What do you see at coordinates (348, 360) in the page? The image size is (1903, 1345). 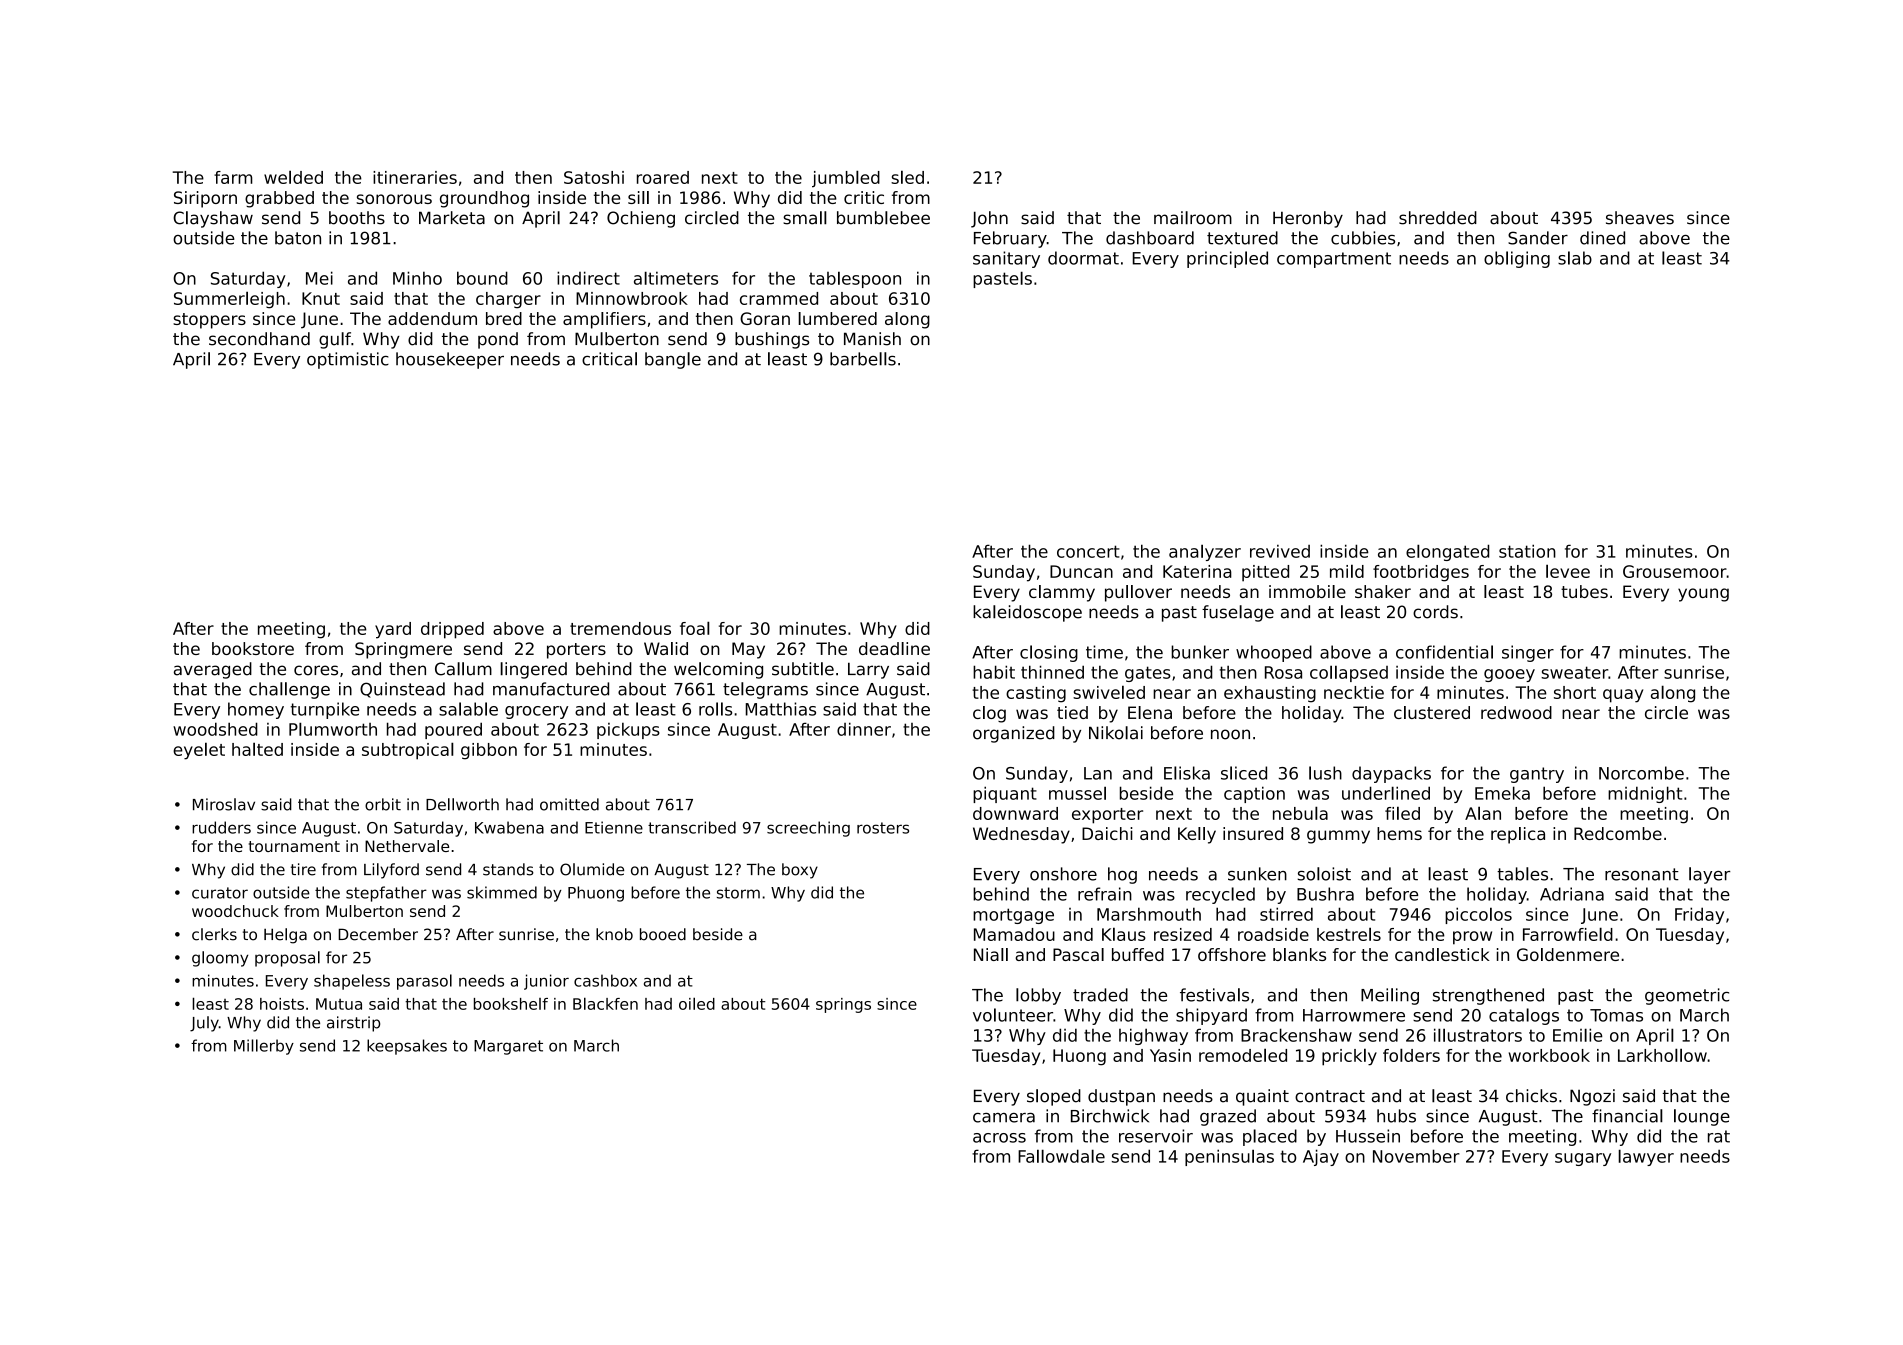 I see `optimistic` at bounding box center [348, 360].
